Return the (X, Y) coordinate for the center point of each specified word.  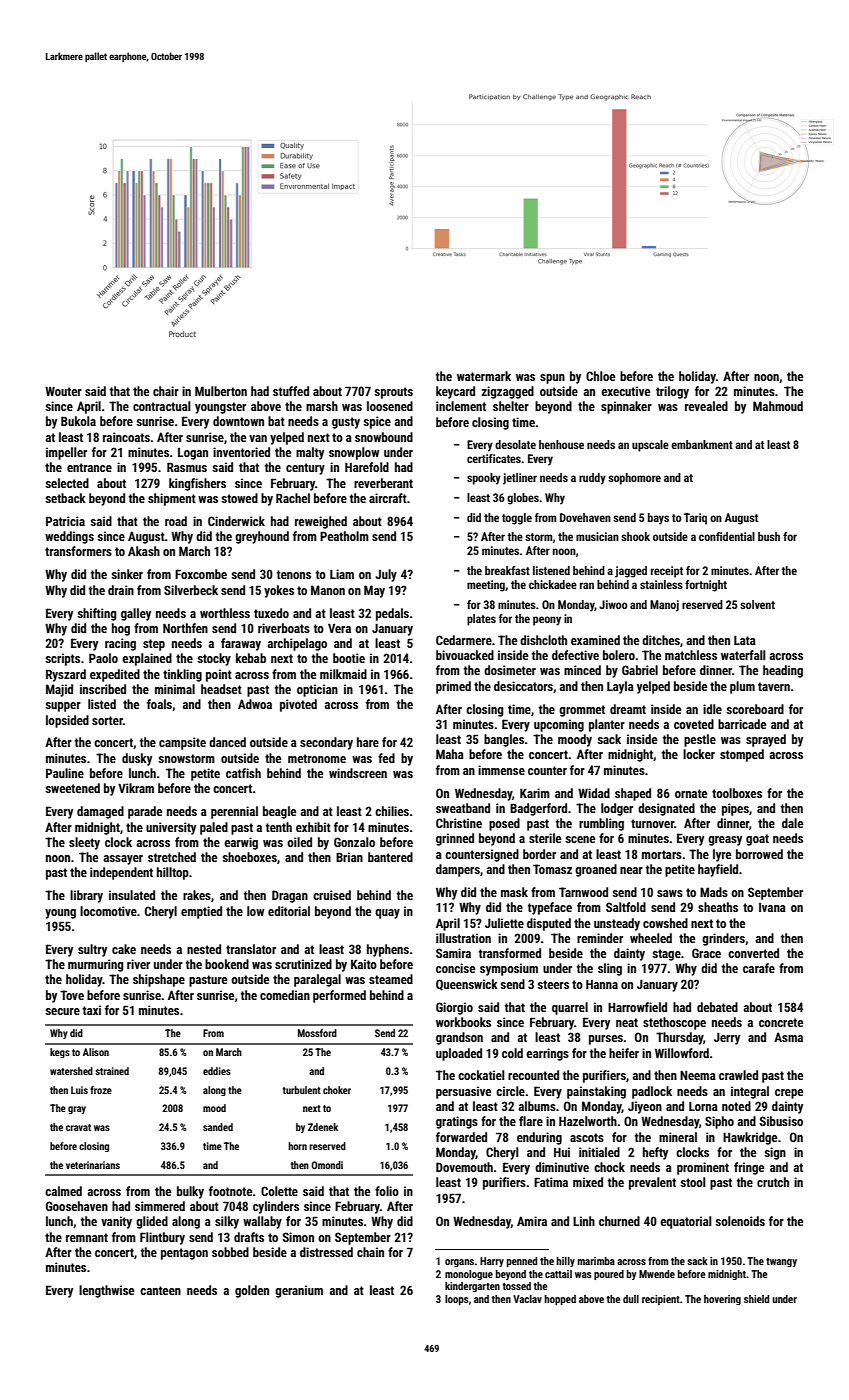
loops (456, 1300)
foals (159, 704)
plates (481, 620)
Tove (72, 995)
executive (625, 391)
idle (712, 709)
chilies (392, 811)
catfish (243, 773)
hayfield (718, 870)
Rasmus (187, 467)
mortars (662, 854)
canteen (160, 1290)
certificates (494, 458)
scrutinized (303, 964)
